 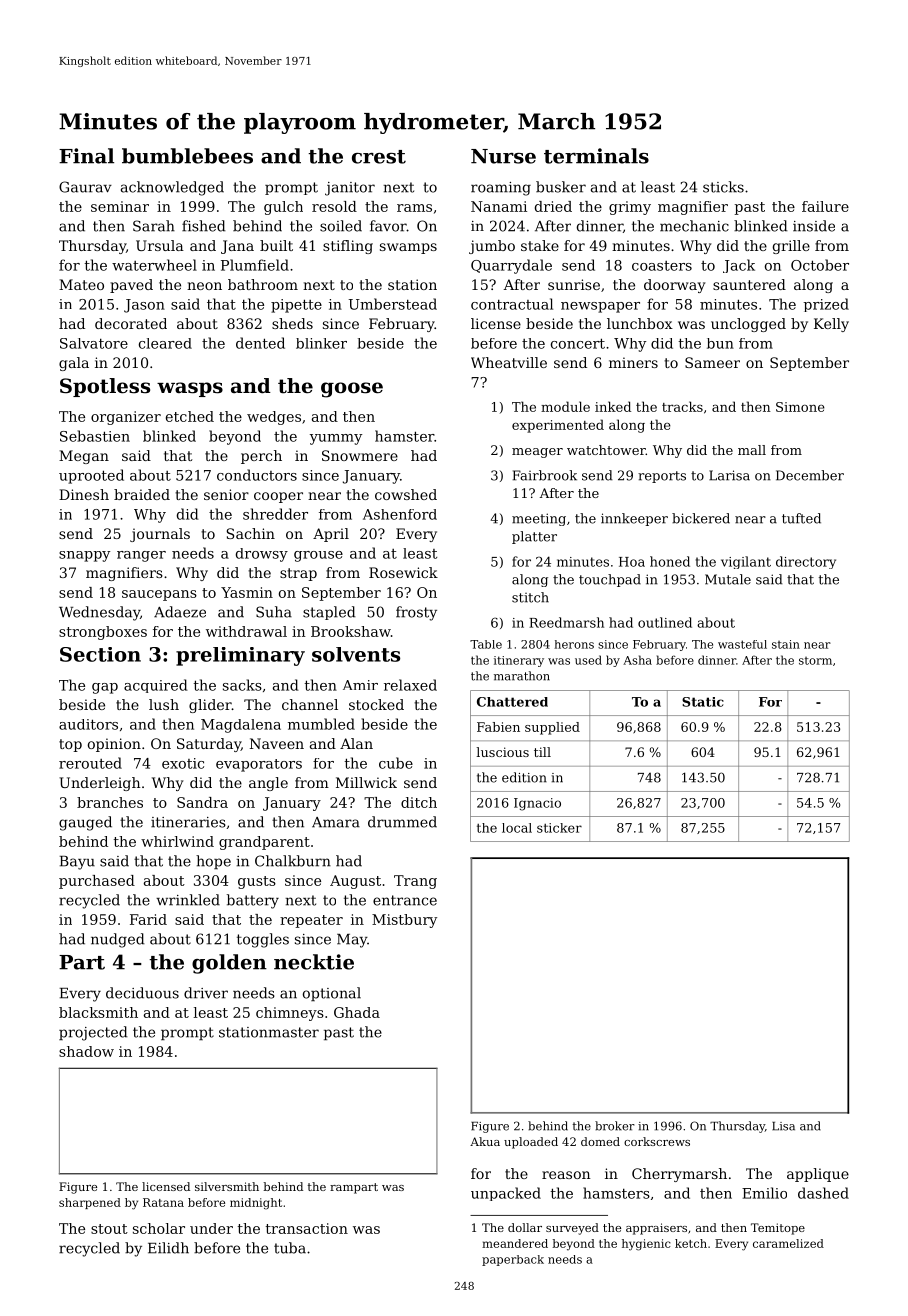 I want to click on failure, so click(x=825, y=206).
